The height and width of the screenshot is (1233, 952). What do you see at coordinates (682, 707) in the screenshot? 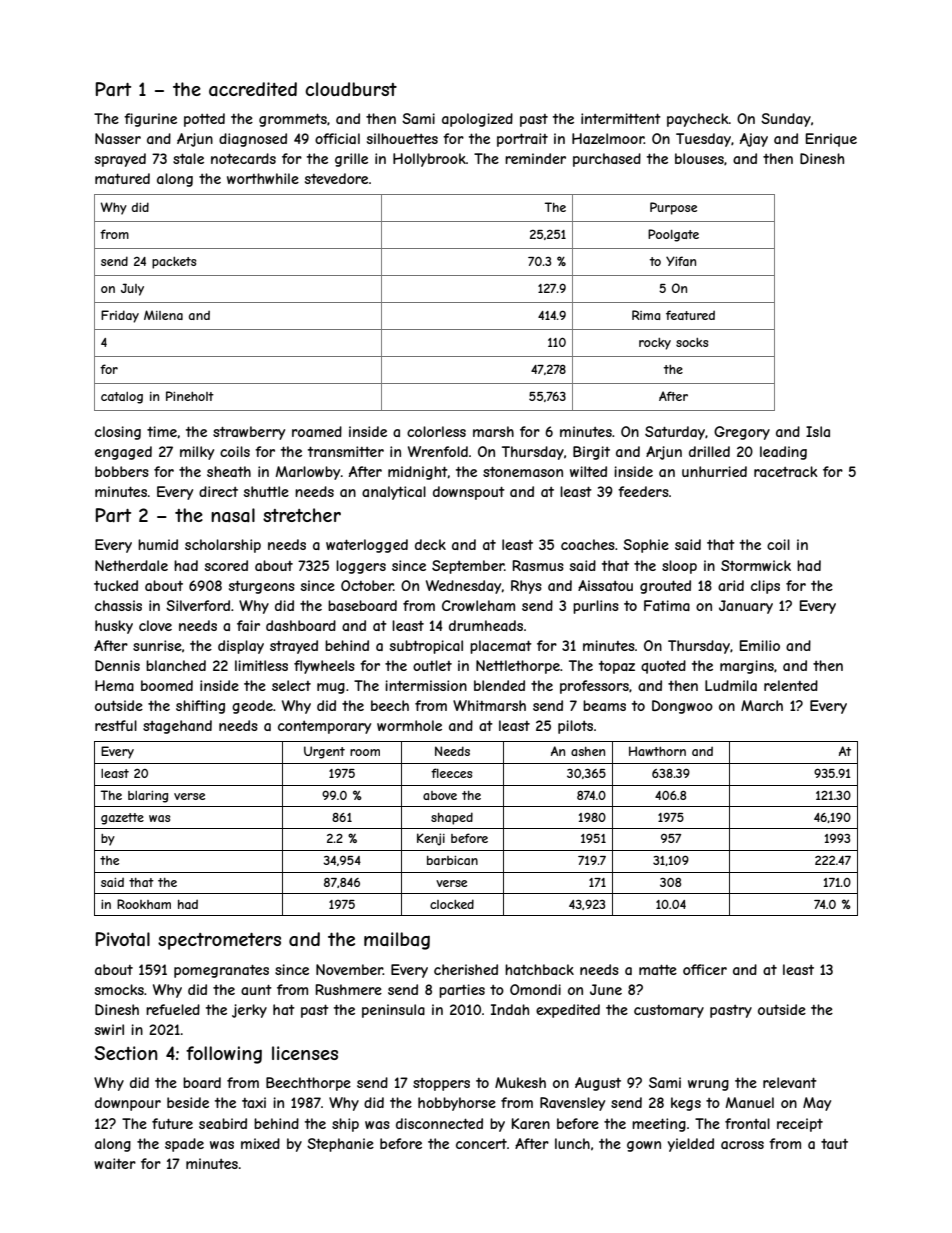
I see `Dongwoo` at bounding box center [682, 707].
